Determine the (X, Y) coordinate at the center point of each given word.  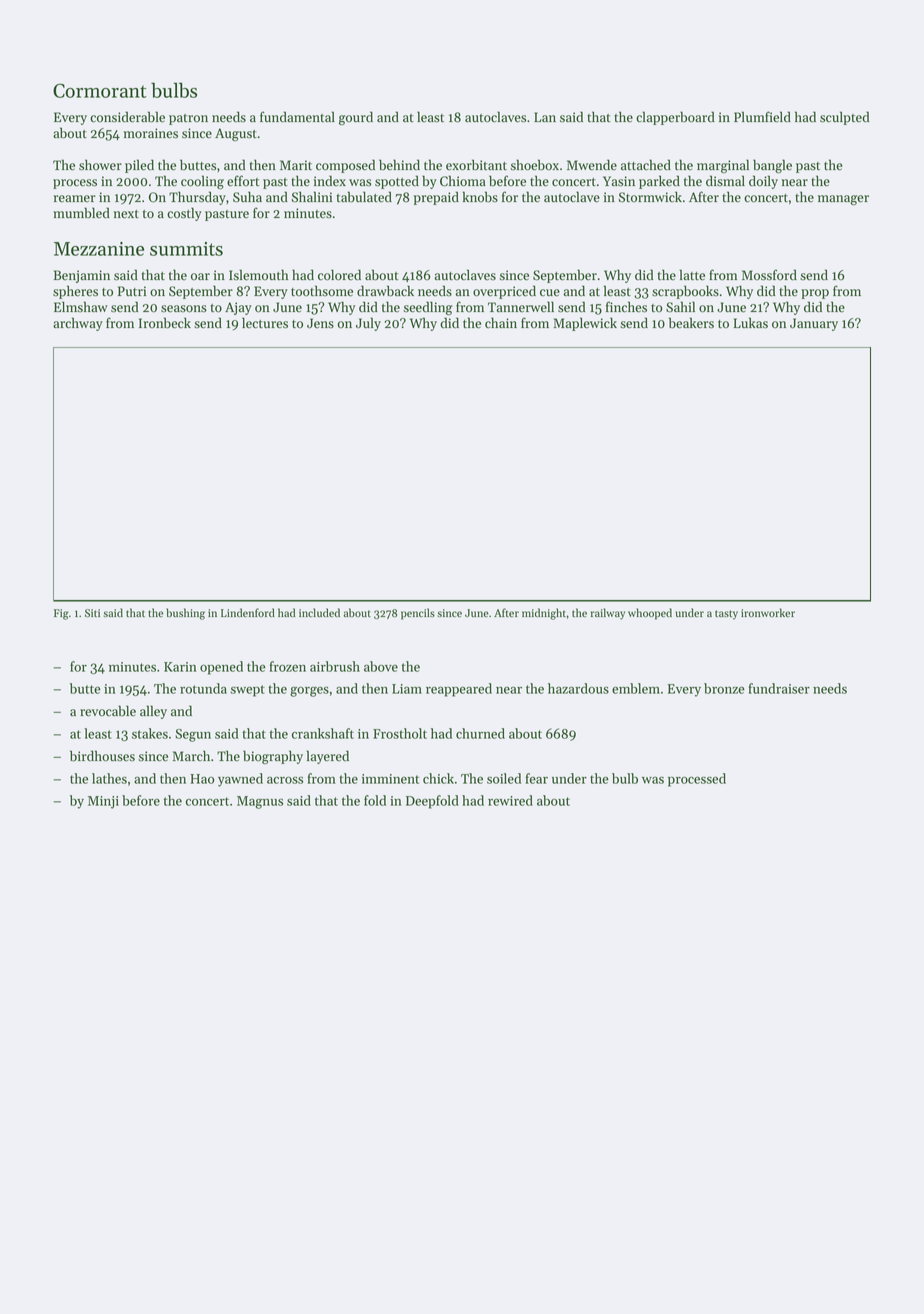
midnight (544, 614)
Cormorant (100, 90)
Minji (103, 802)
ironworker (768, 612)
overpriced (504, 292)
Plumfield (762, 117)
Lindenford (248, 613)
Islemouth (258, 275)
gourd (356, 118)
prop (815, 294)
